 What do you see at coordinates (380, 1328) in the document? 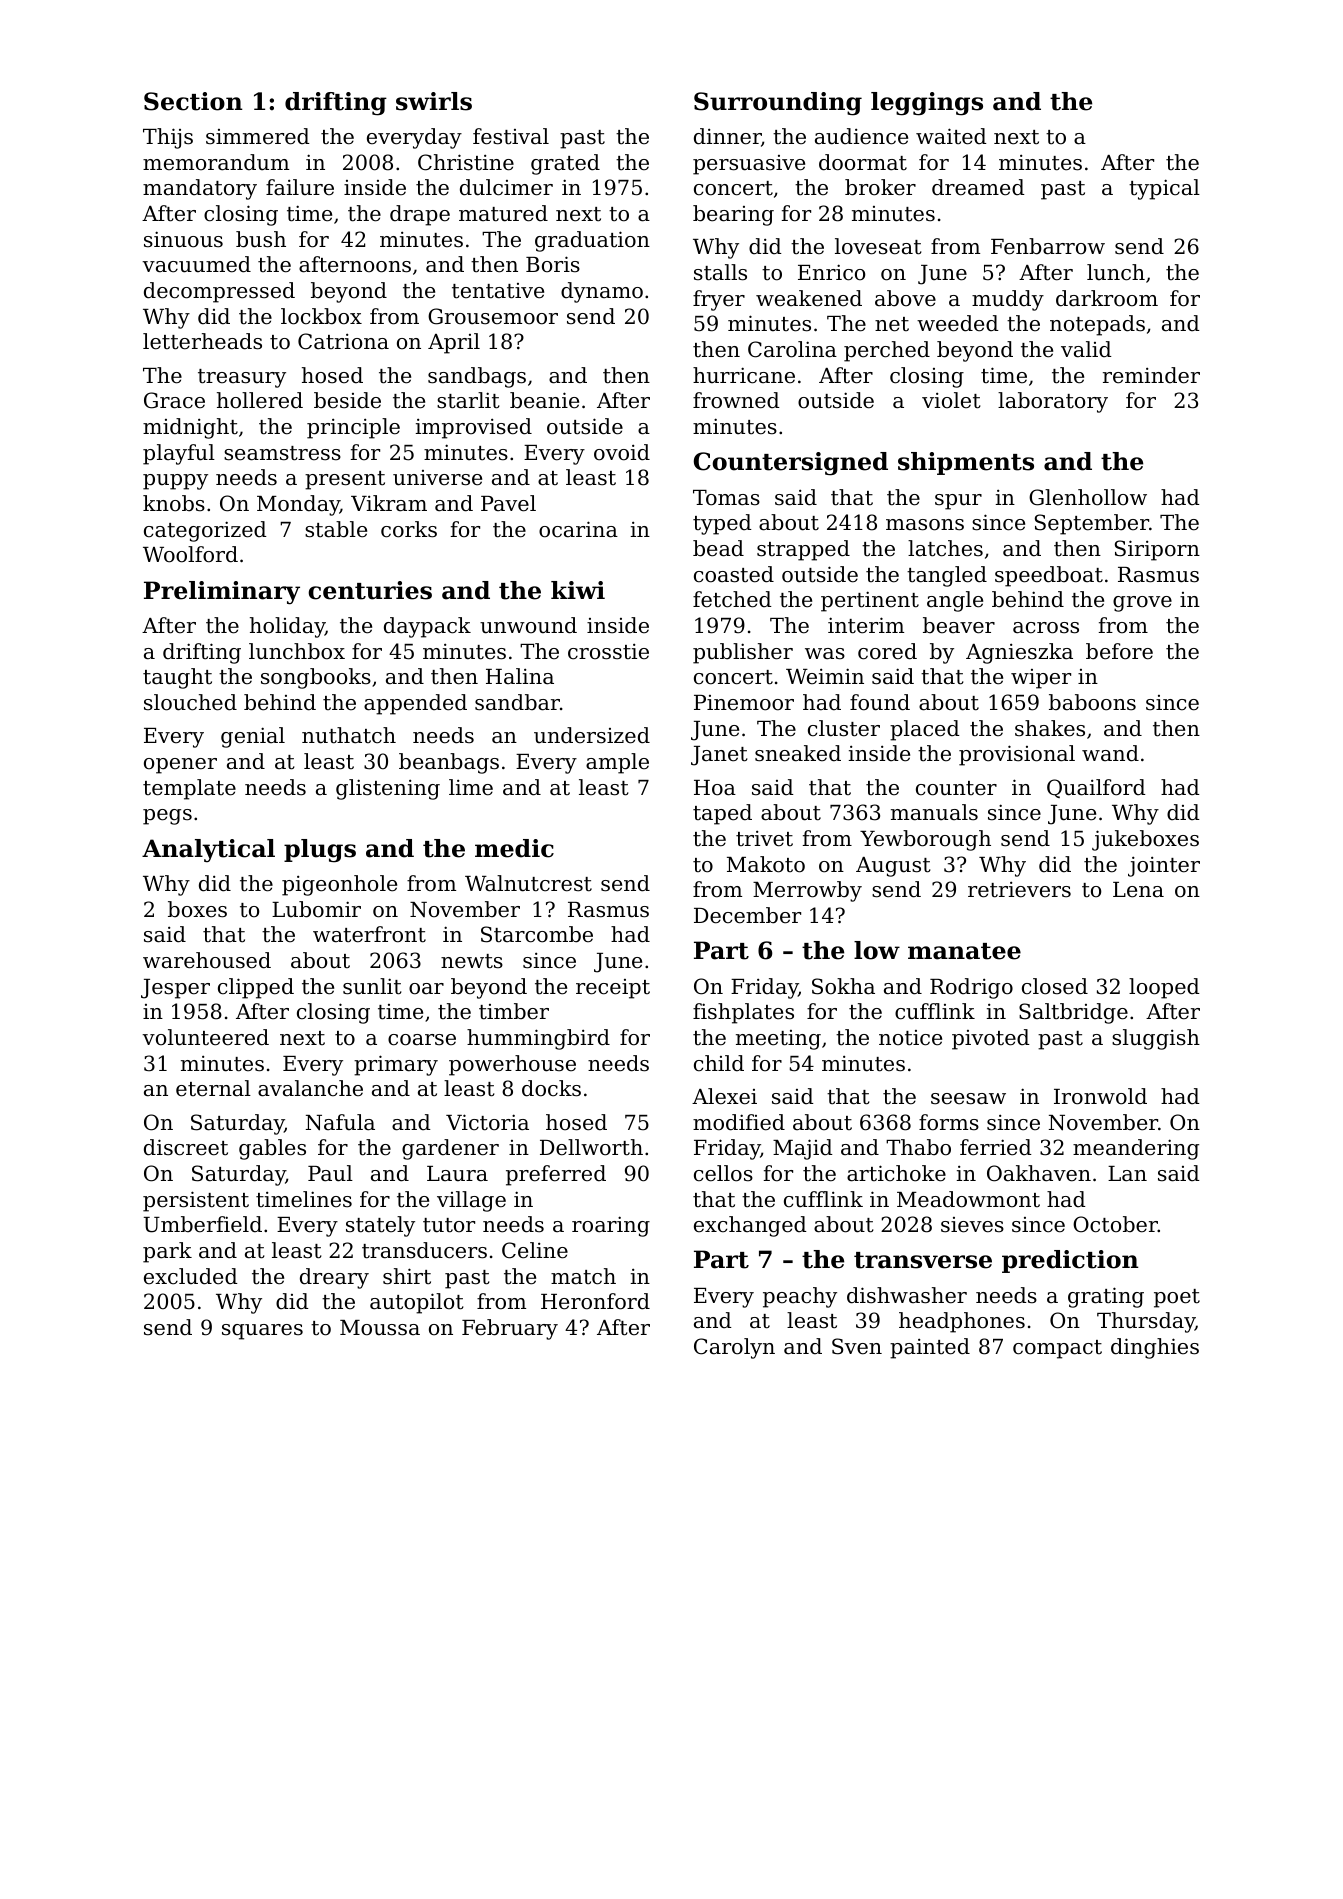
I see `Moussa` at bounding box center [380, 1328].
